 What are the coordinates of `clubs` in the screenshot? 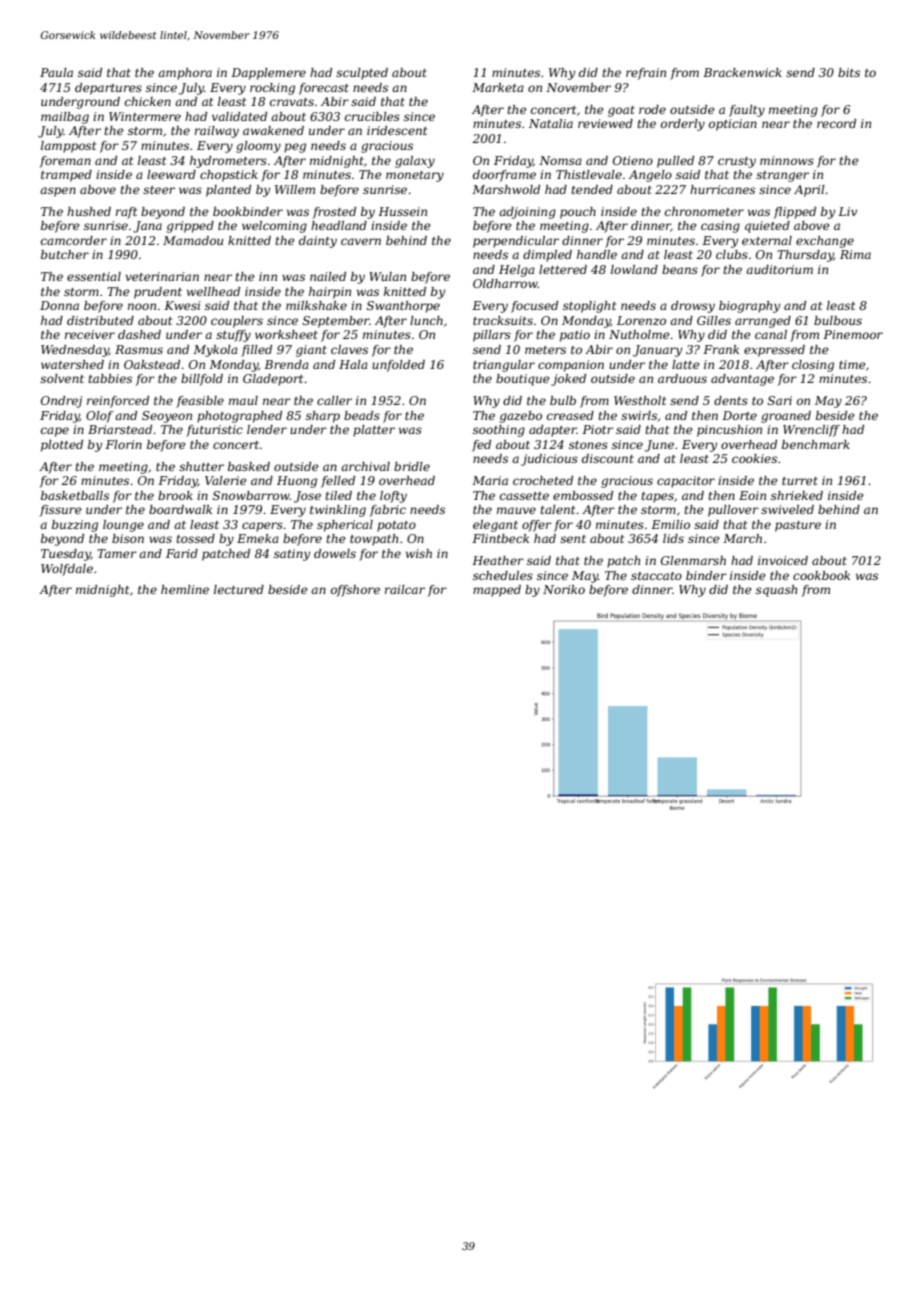 It's located at (732, 254).
